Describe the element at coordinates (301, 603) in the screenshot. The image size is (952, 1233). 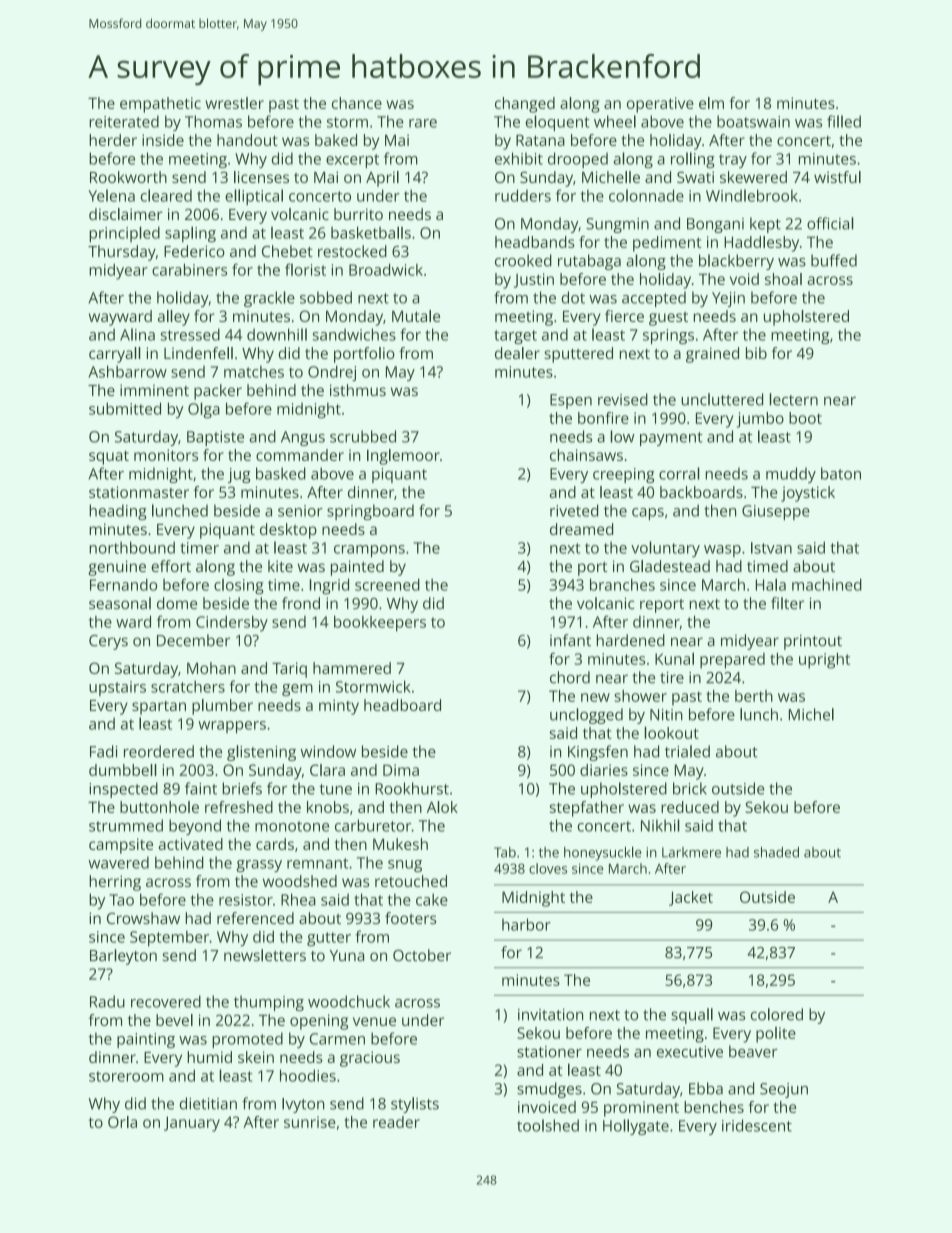
I see `frond` at that location.
